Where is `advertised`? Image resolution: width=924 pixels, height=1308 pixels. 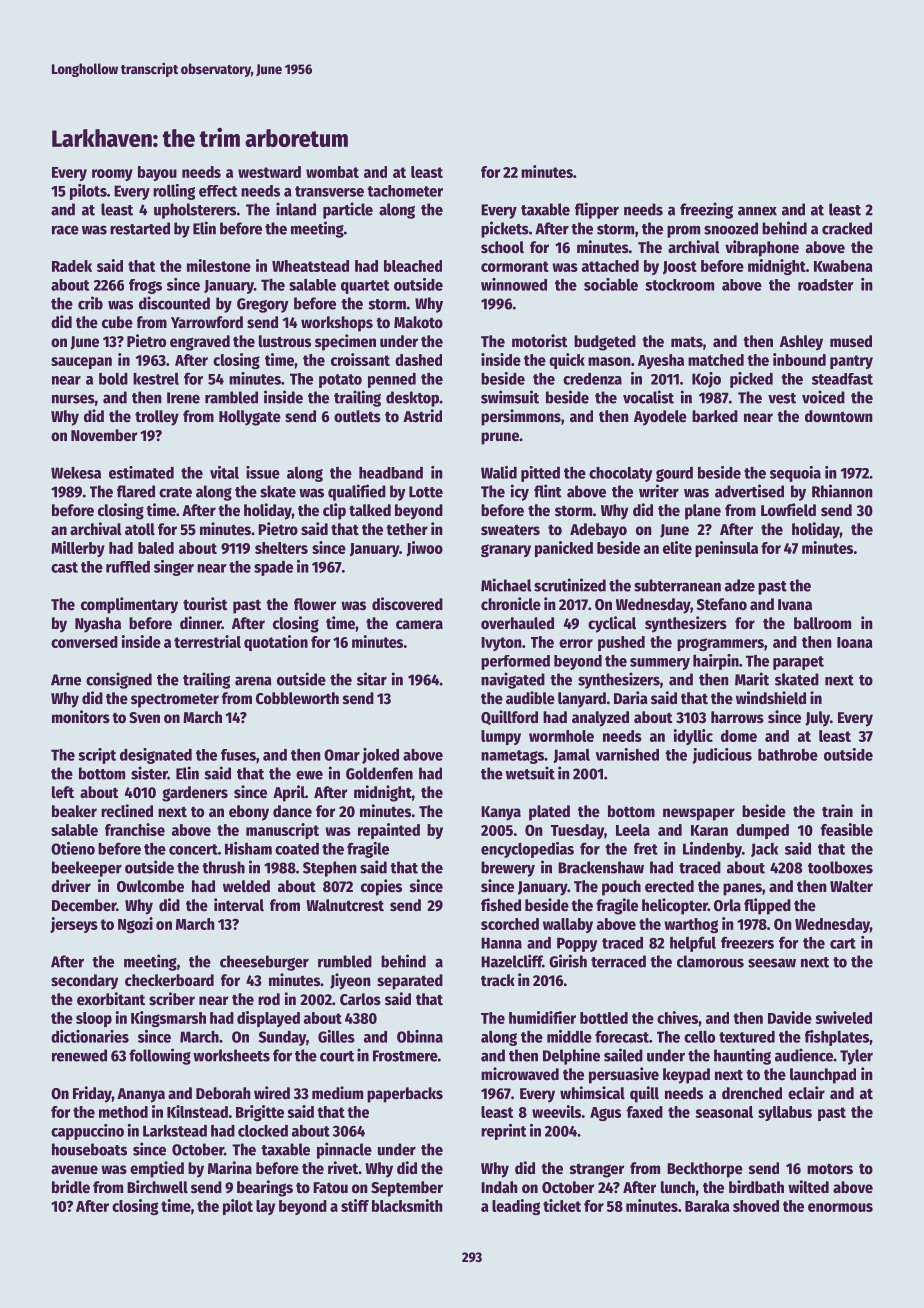 advertised is located at coordinates (749, 491).
